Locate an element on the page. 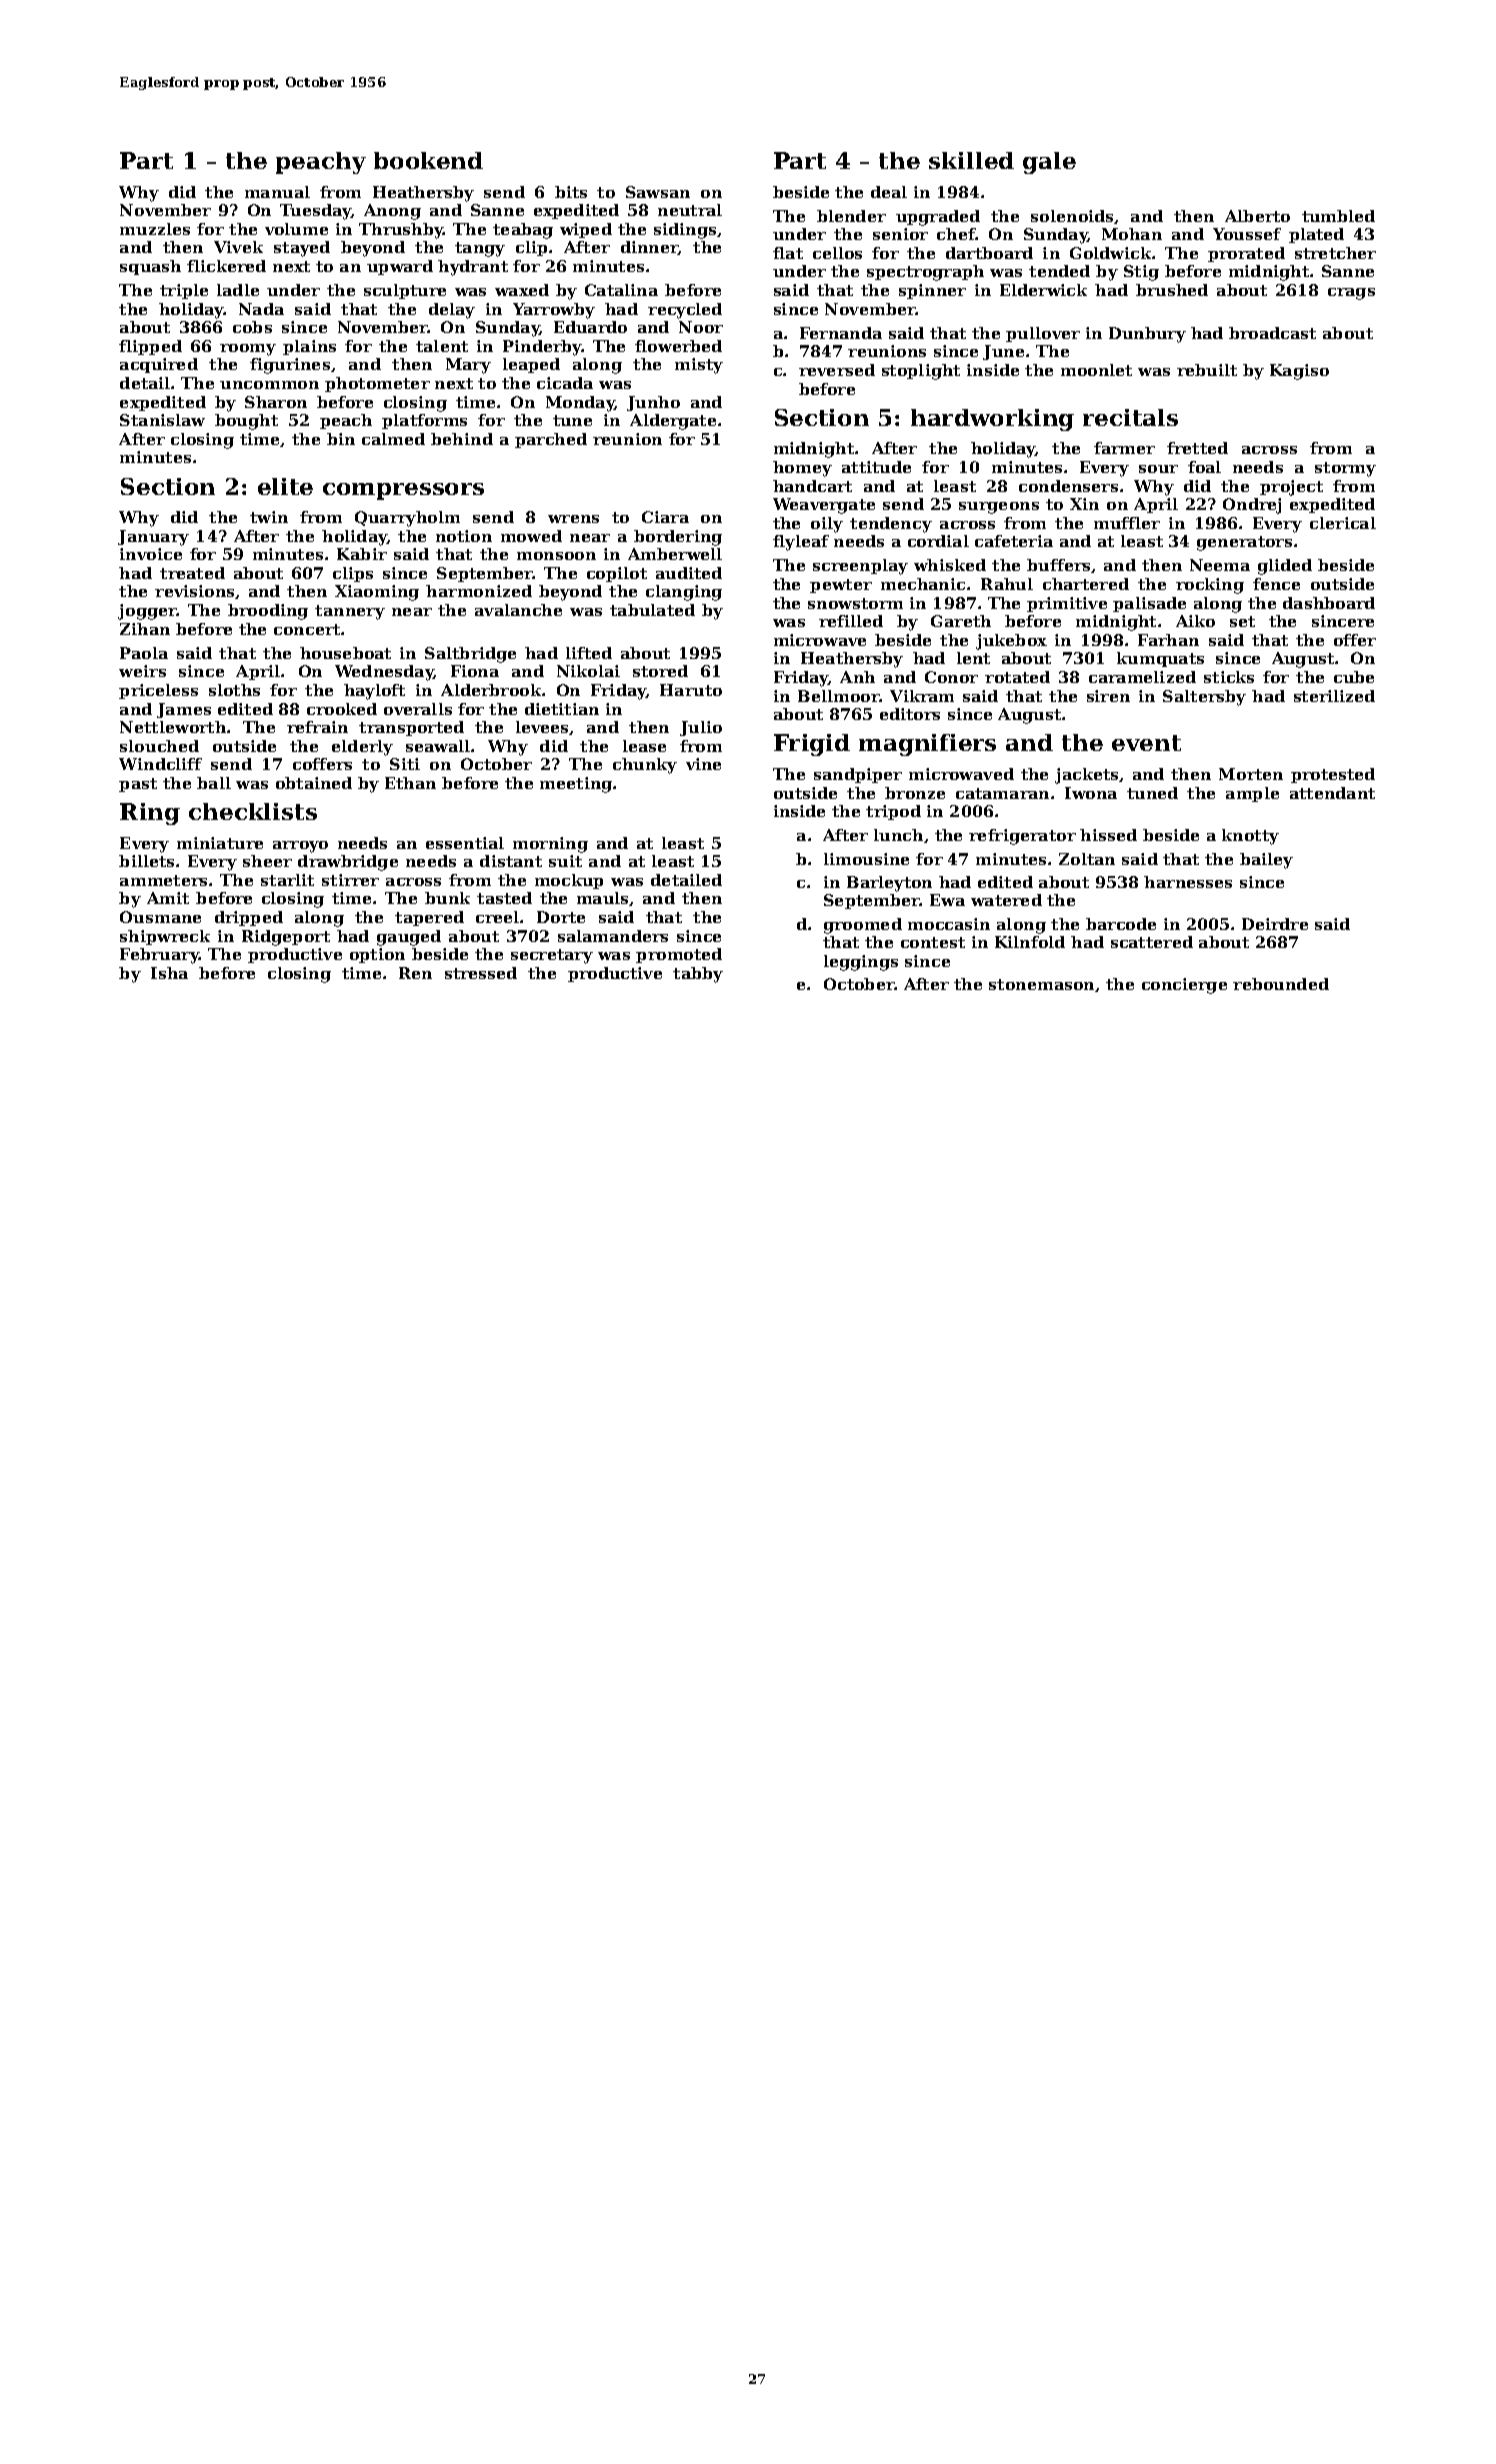  Mohan is located at coordinates (1132, 234).
